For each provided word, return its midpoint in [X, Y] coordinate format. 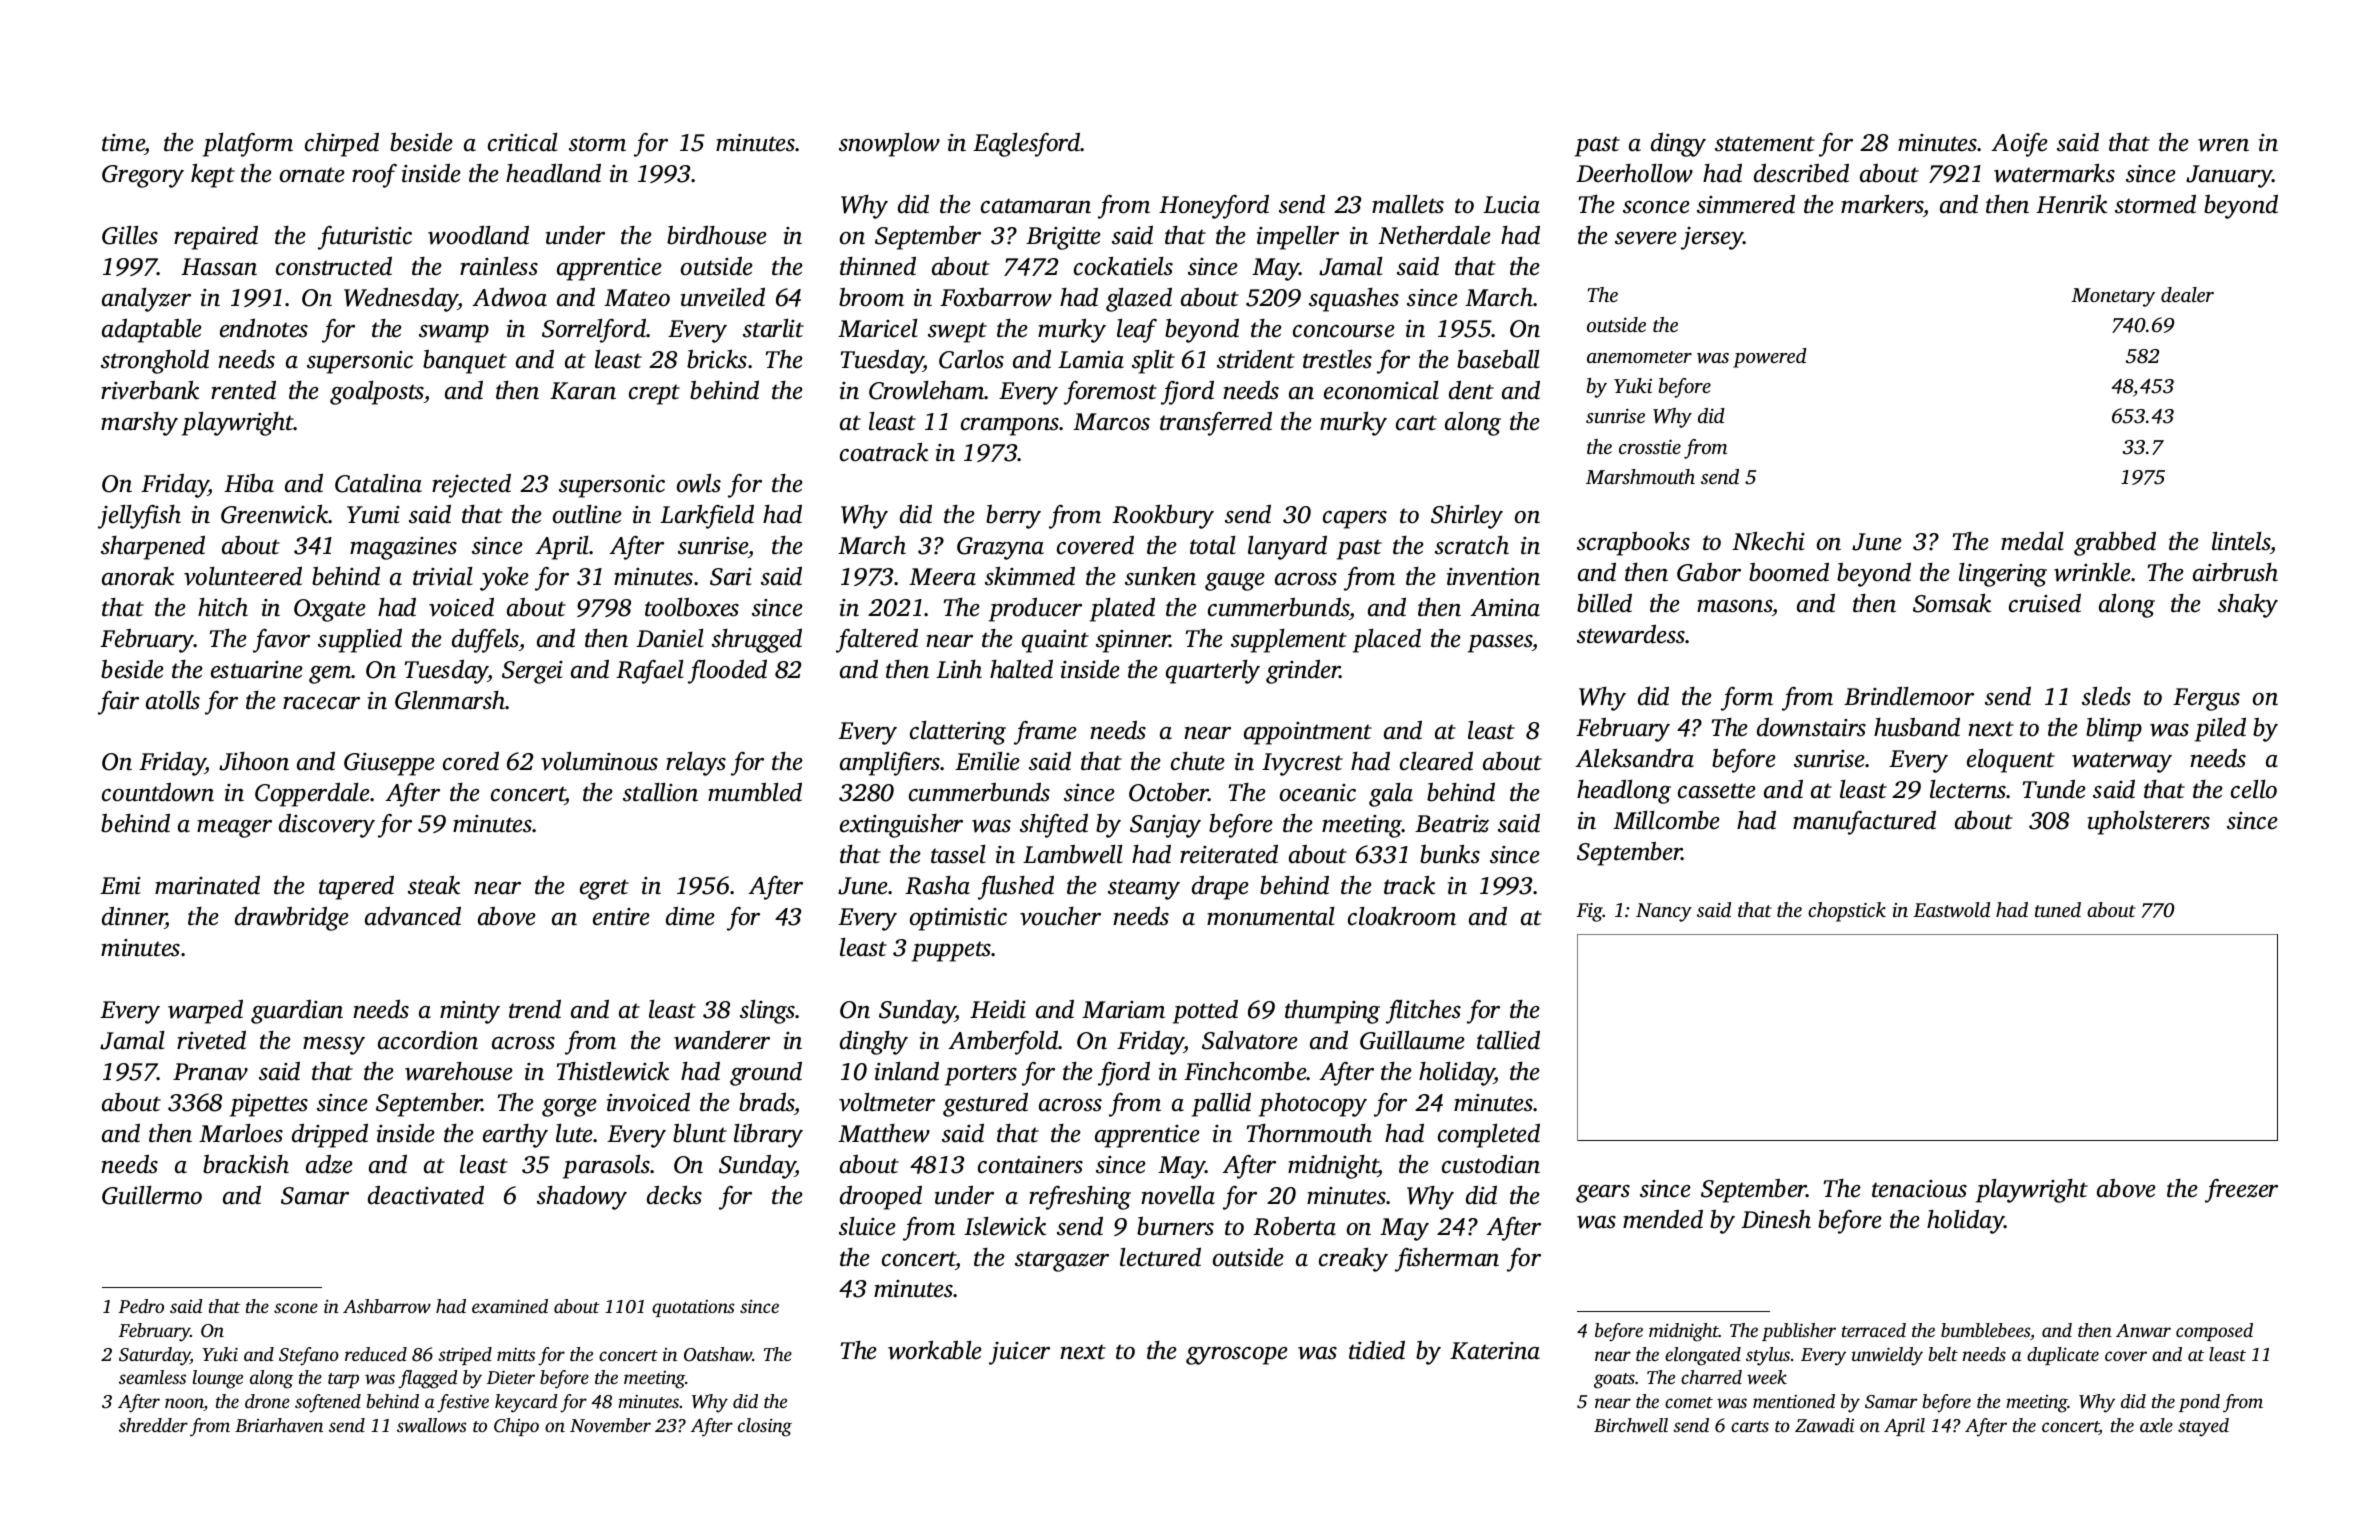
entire [621, 917]
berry [1013, 516]
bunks [1450, 854]
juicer [1019, 1353]
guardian [297, 1011]
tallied [1508, 1040]
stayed [2203, 1427]
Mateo [637, 298]
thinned [878, 266]
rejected [471, 485]
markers [1882, 204]
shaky [2248, 605]
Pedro [141, 1306]
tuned [2058, 909]
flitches [1423, 1012]
